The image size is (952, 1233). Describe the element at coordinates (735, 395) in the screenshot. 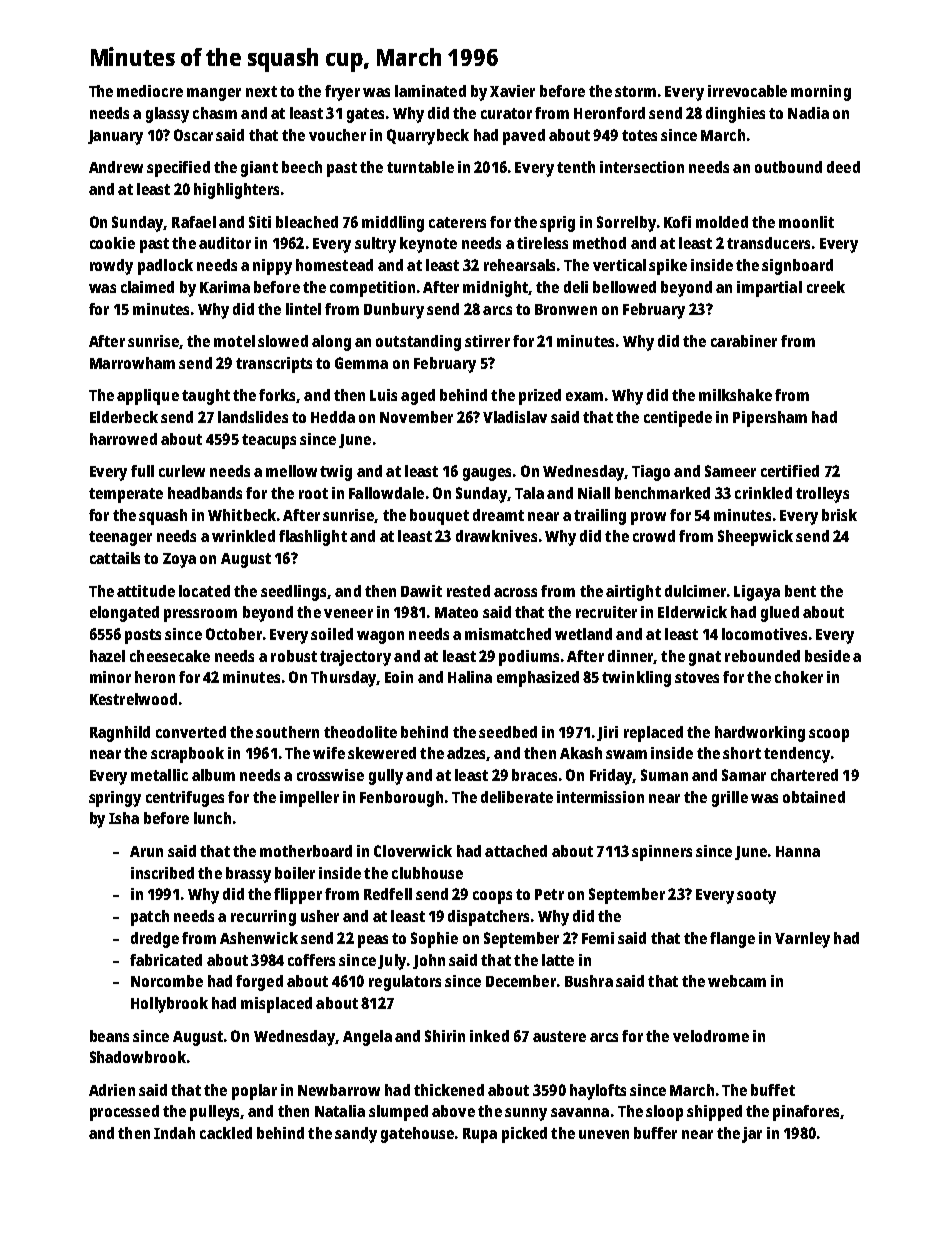

I see `milkshake` at that location.
